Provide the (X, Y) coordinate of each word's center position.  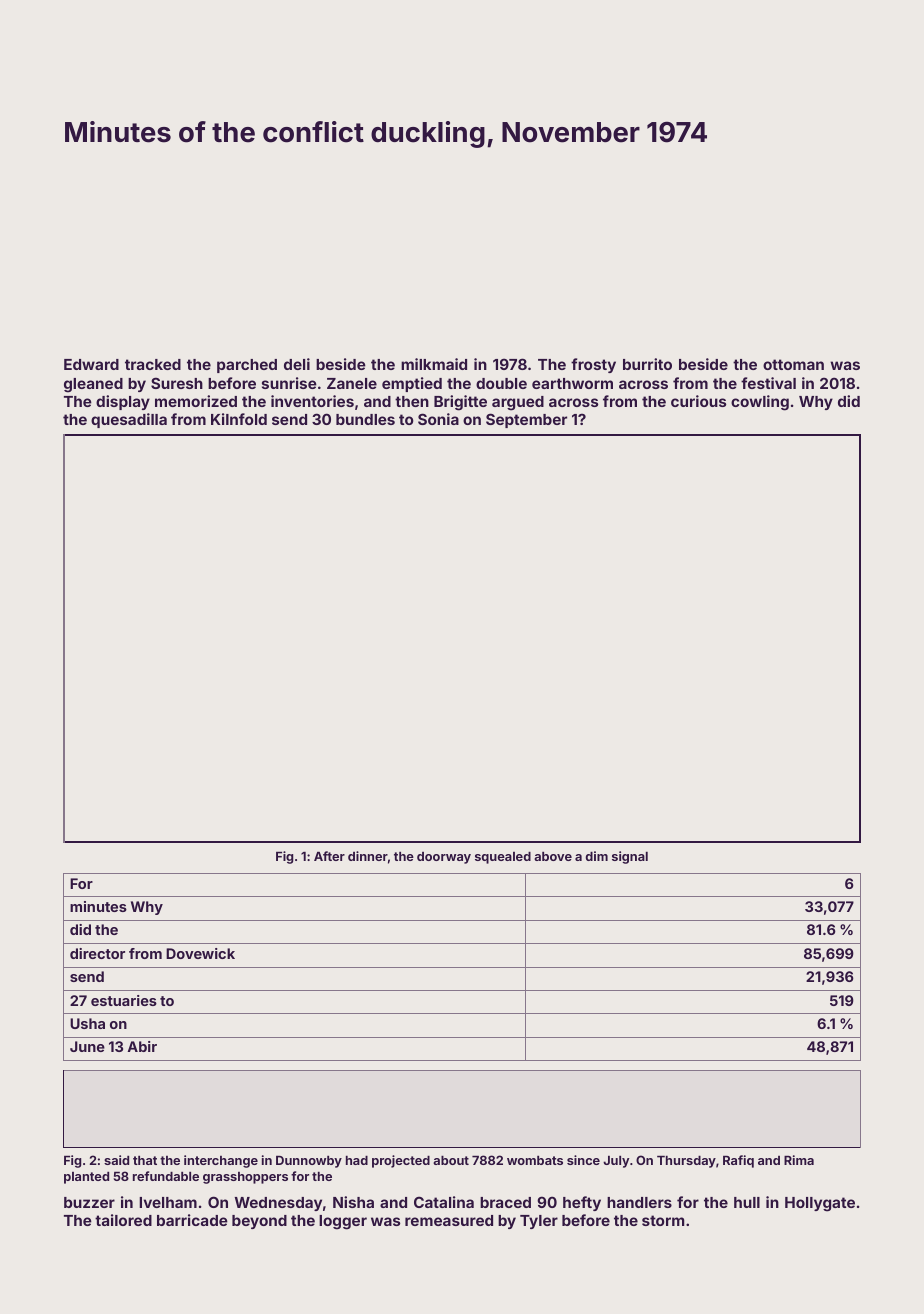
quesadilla (129, 420)
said (116, 1160)
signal (630, 857)
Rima (799, 1160)
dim (597, 856)
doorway (444, 858)
